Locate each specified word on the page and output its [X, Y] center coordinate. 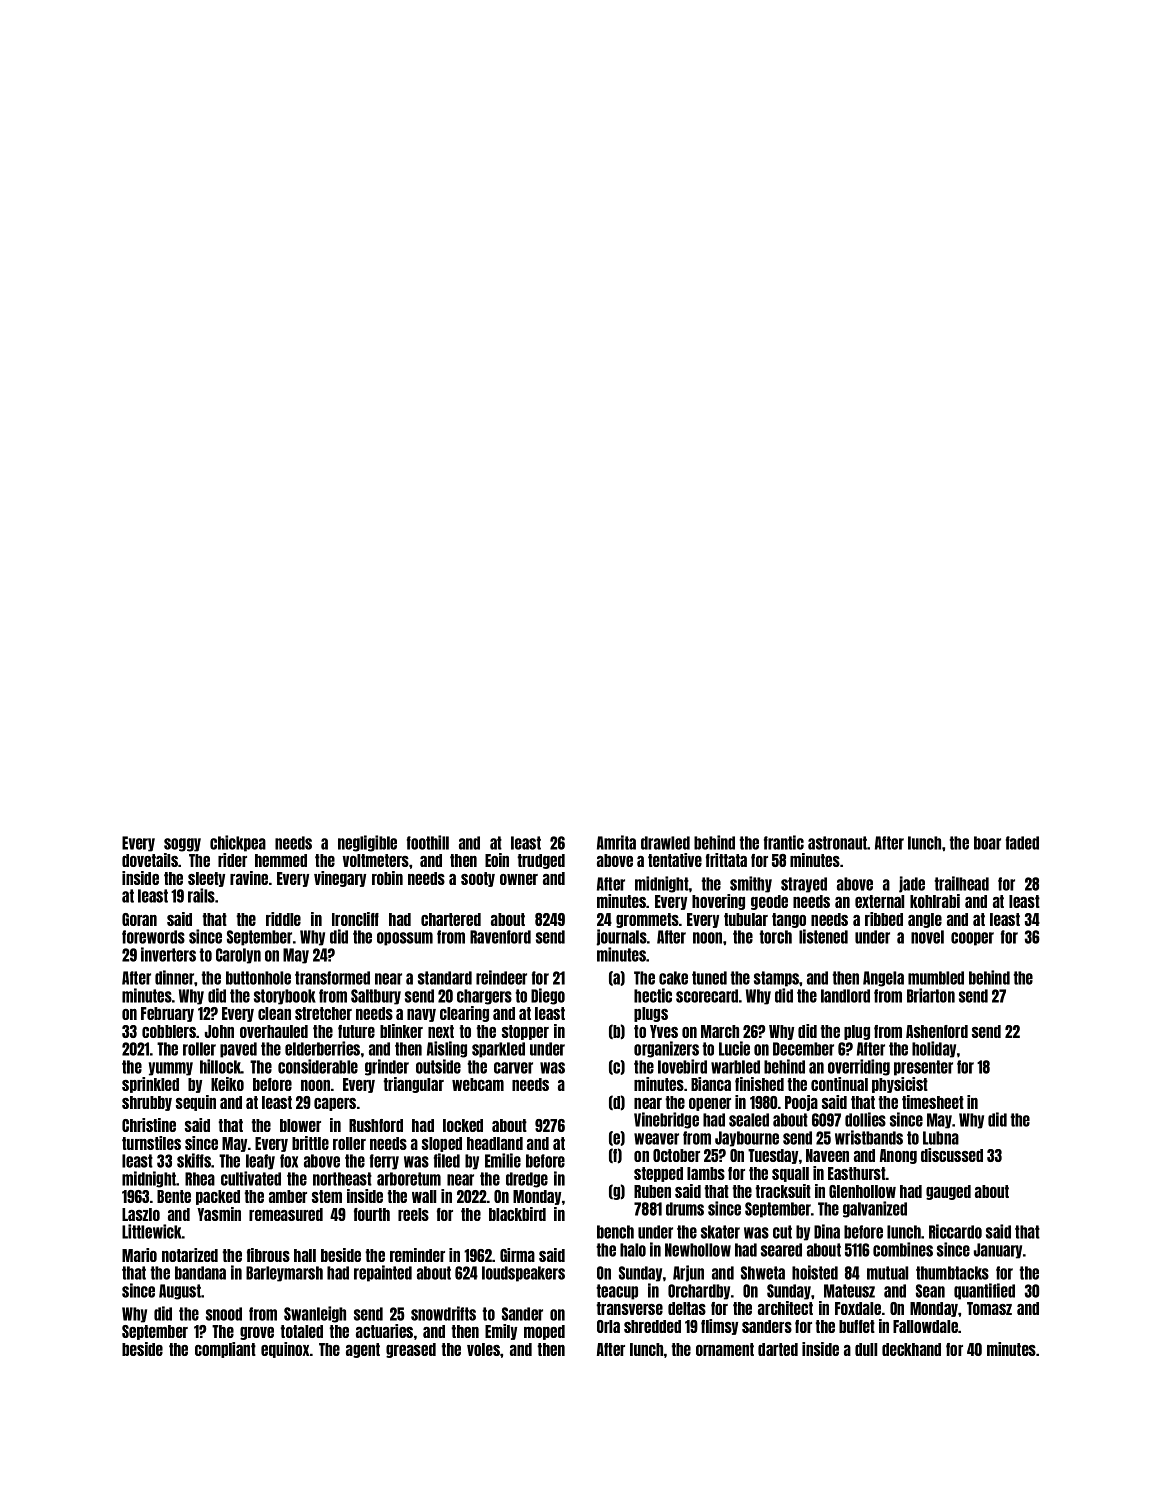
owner [519, 879]
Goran [139, 919]
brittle [310, 1143]
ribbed [884, 919]
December [803, 1049]
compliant [225, 1350]
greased [411, 1350]
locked [463, 1125]
